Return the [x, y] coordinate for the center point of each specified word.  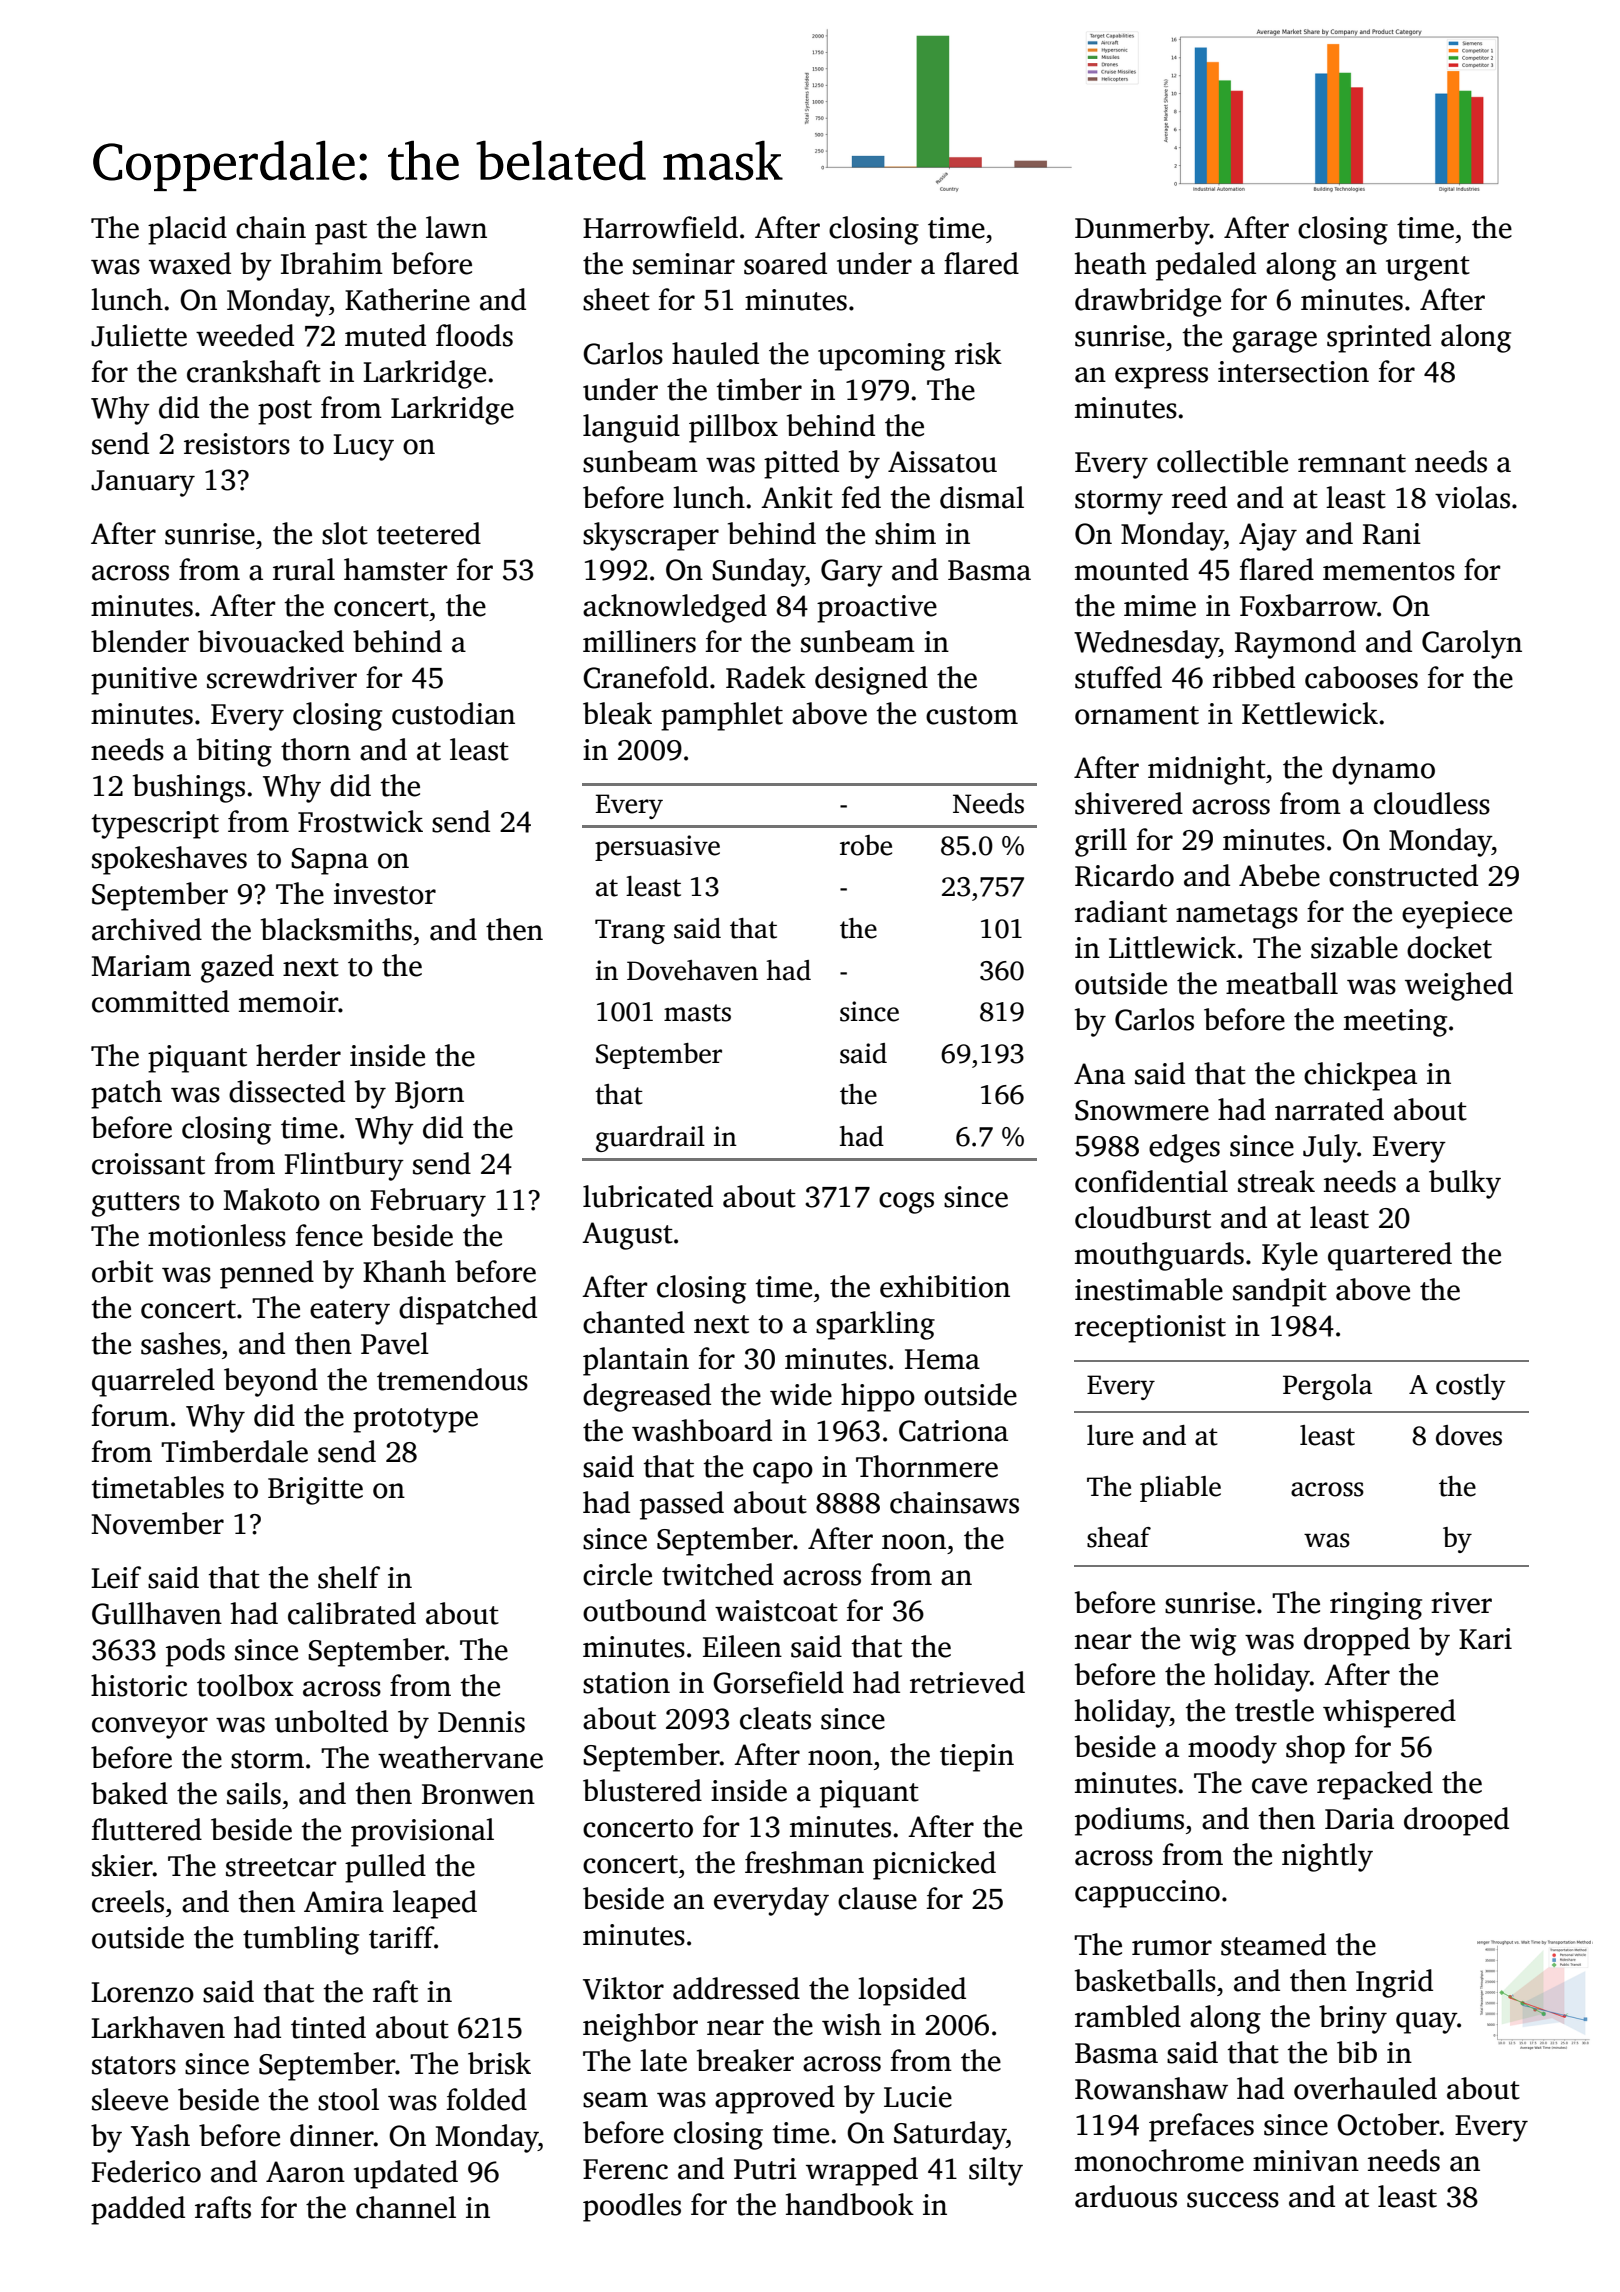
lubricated [648, 1196]
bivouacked [271, 641]
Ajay [1268, 537]
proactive [877, 609]
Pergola [1327, 1387]
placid [187, 230]
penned [267, 1274]
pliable [1180, 1489]
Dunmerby [1142, 230]
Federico [146, 2171]
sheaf [1119, 1537]
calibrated [352, 1613]
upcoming [881, 357]
